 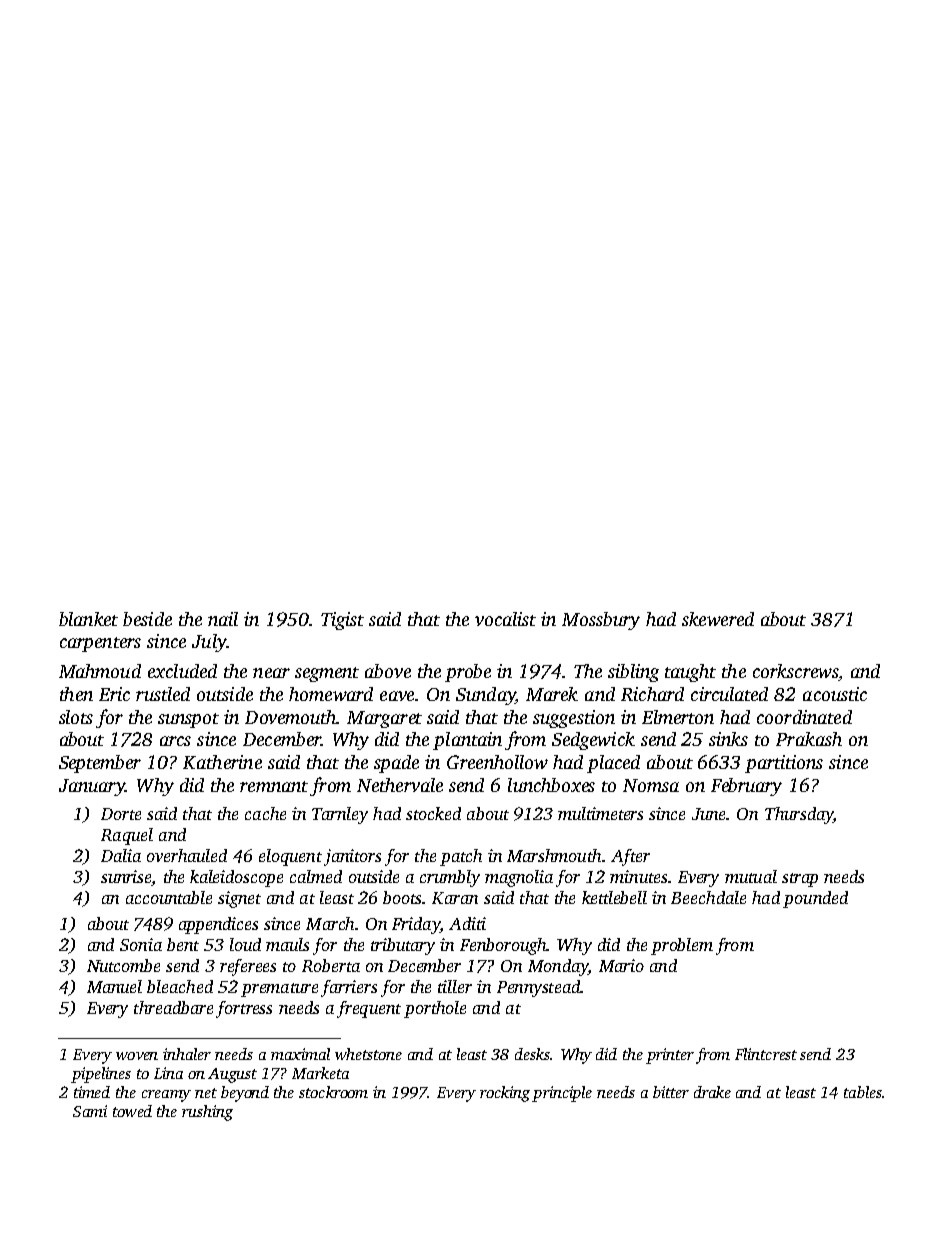 I want to click on coordinated, so click(x=804, y=717).
